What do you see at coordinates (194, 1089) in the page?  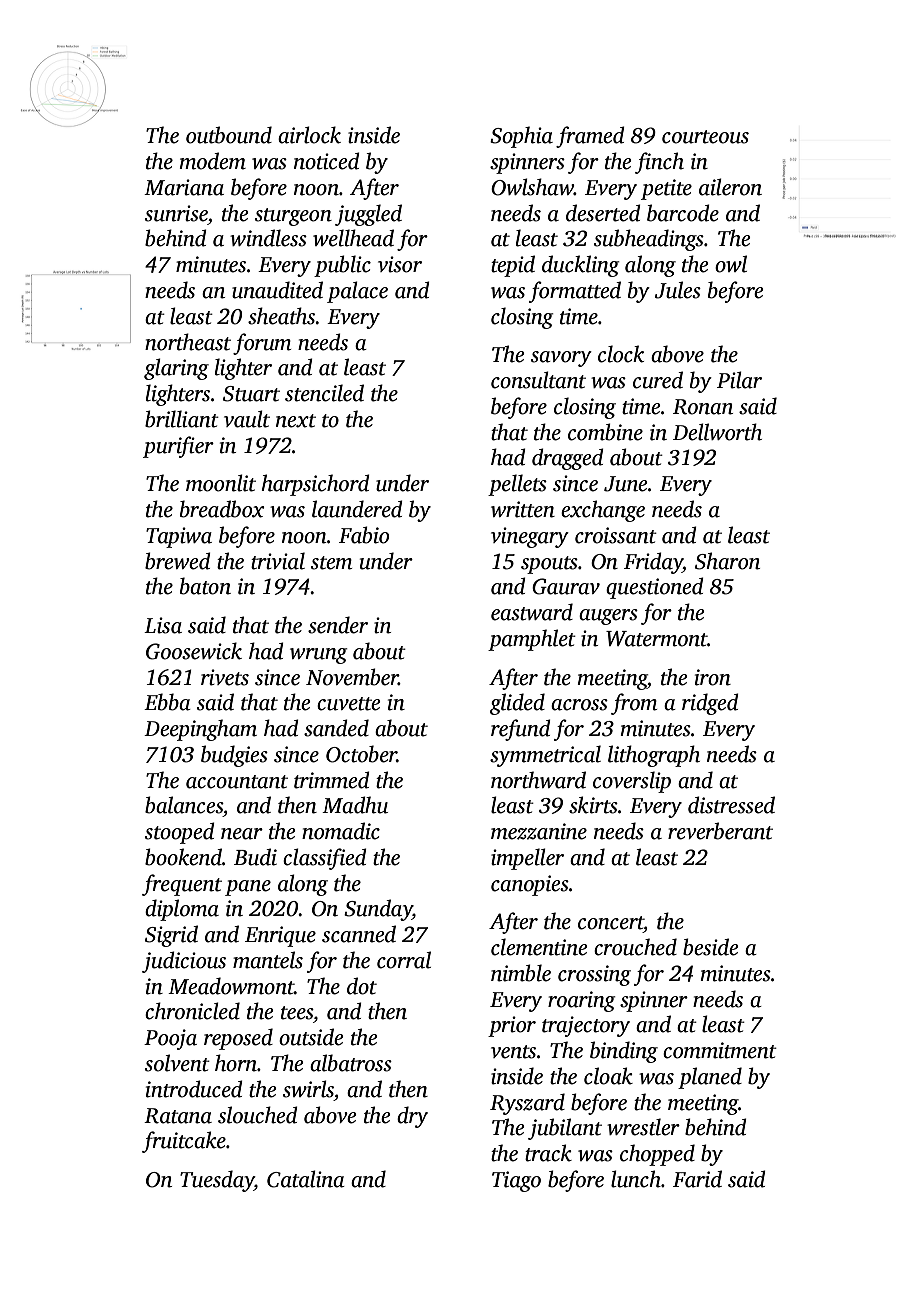 I see `introduced` at bounding box center [194, 1089].
